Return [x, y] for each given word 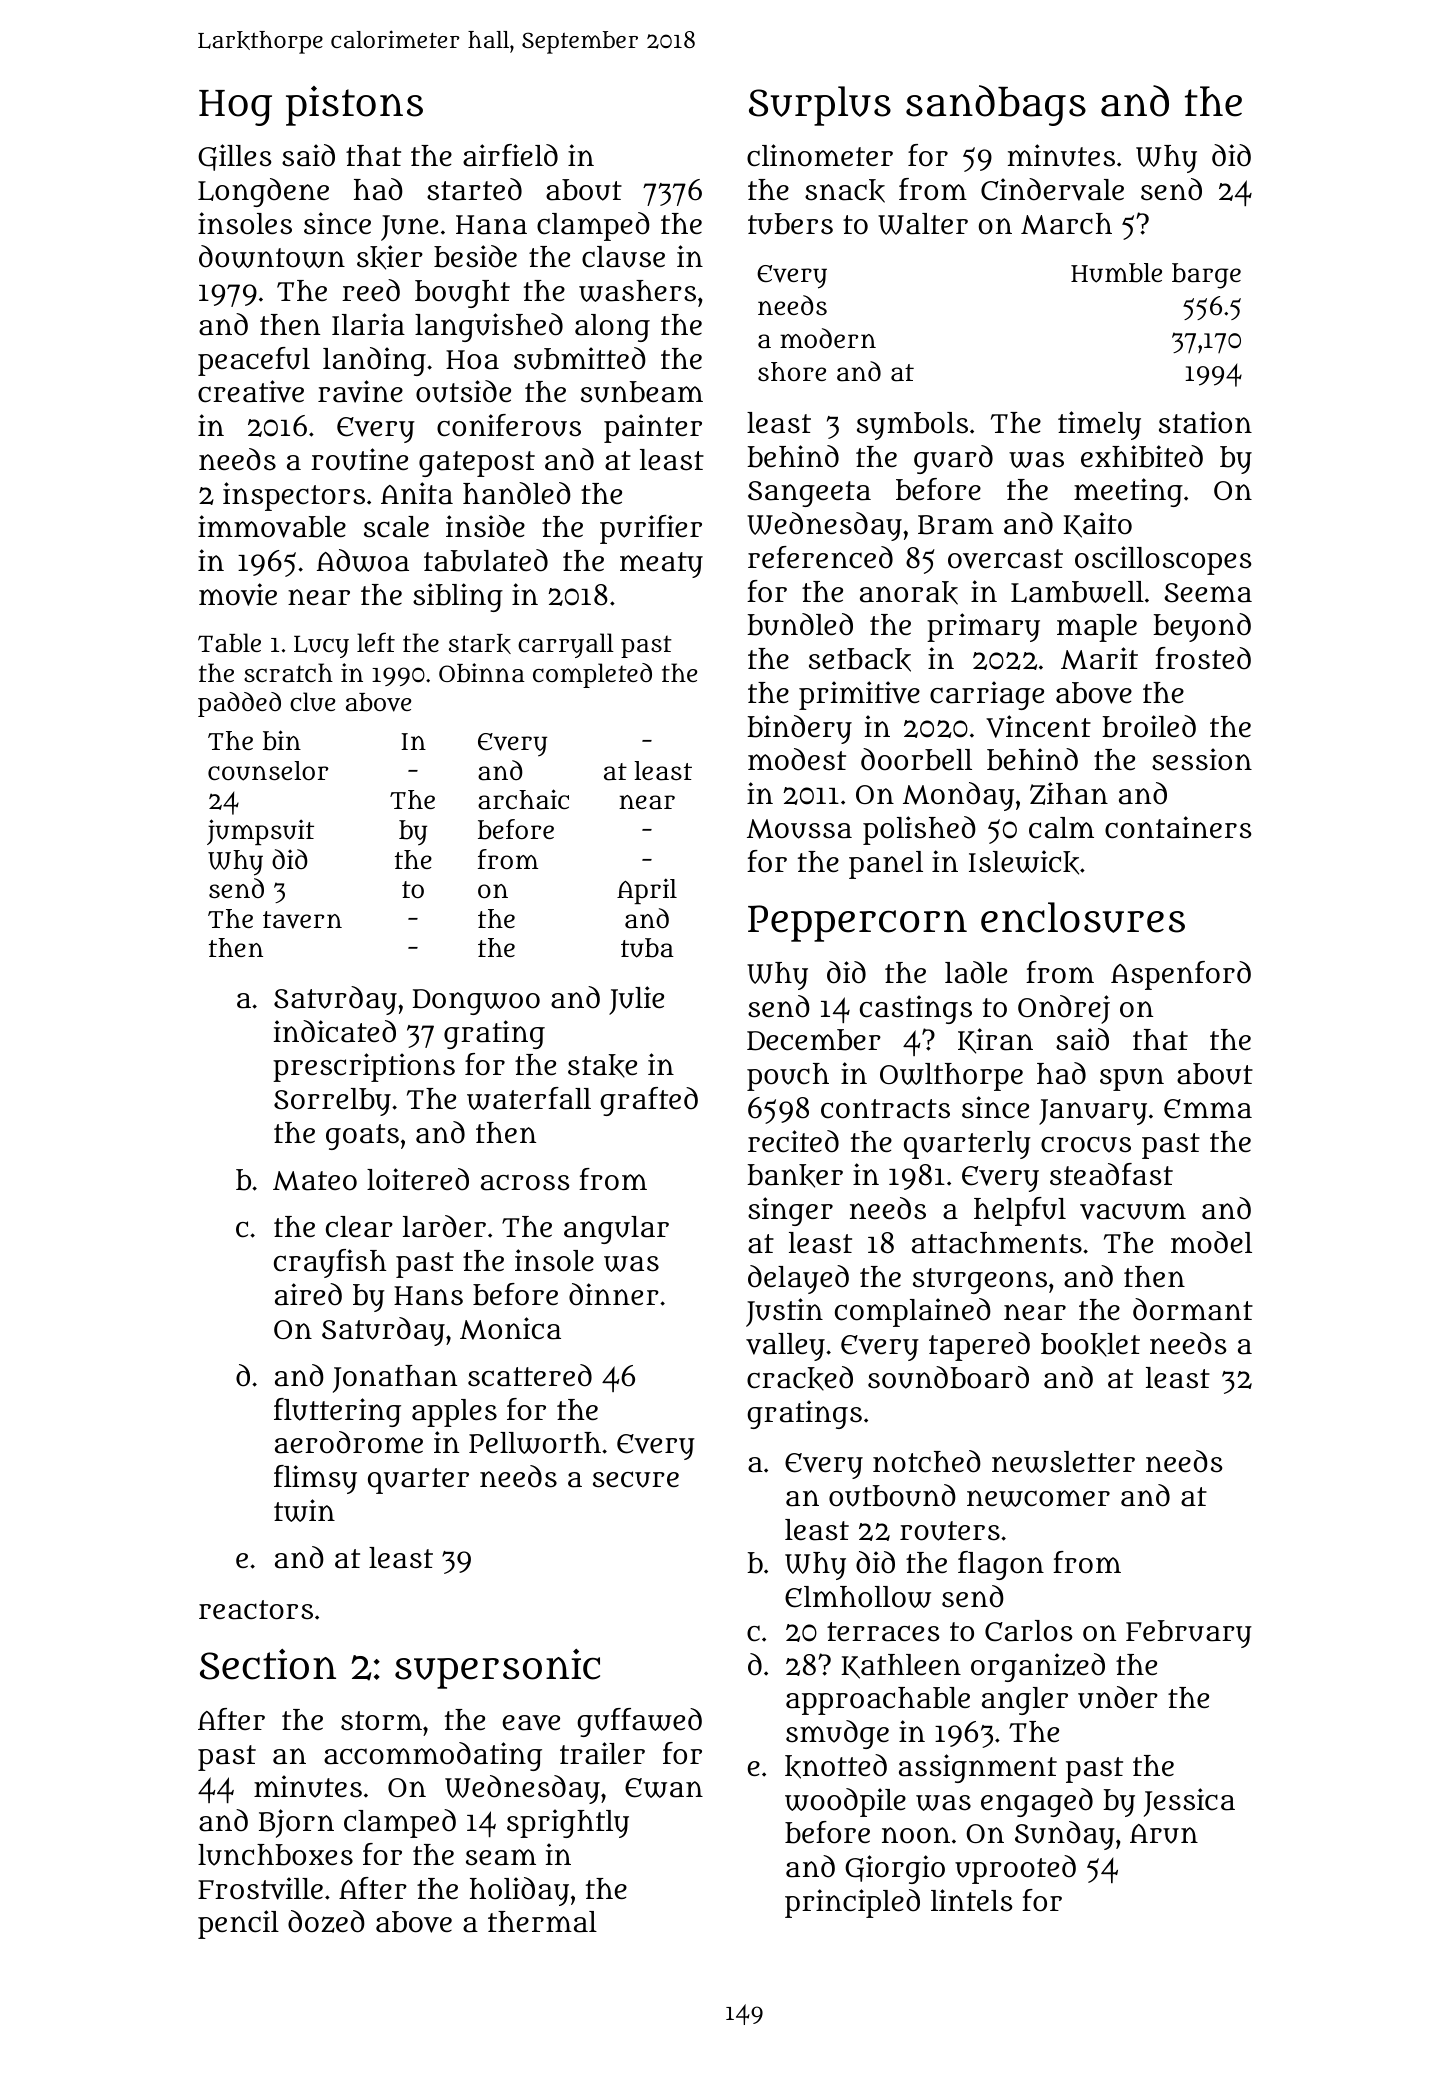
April [647, 891]
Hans [428, 1296]
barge [1206, 276]
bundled [800, 624]
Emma [1208, 1109]
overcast [1005, 559]
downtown [272, 256]
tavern [302, 920]
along [612, 328]
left [376, 642]
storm [381, 1721]
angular [616, 1230]
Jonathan [395, 1379]
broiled [1149, 726]
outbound [892, 1495]
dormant [1193, 1309]
